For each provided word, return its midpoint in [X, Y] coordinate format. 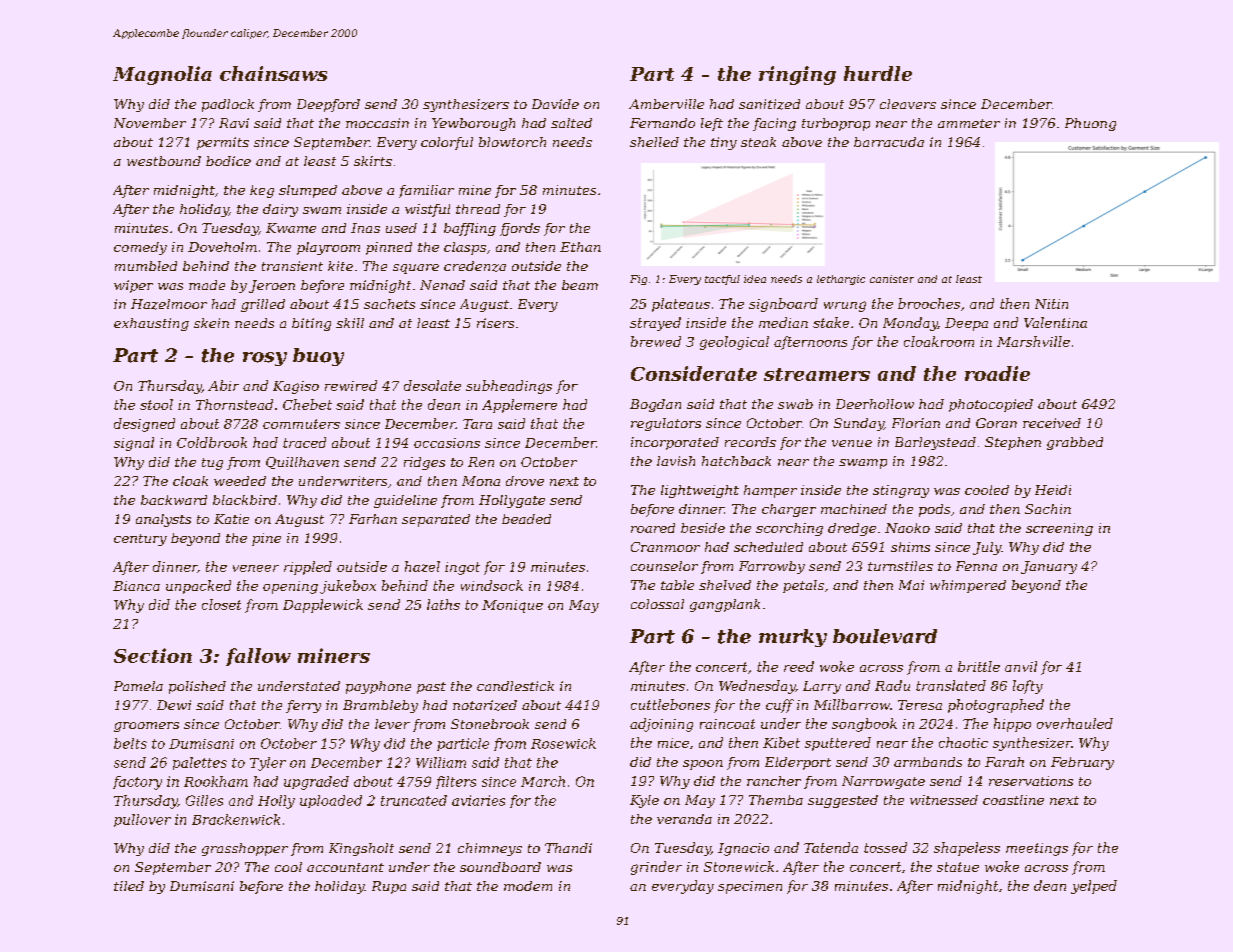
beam [580, 285]
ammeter [969, 123]
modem [528, 886]
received [1052, 423]
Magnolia [162, 75]
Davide [555, 104]
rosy [265, 359]
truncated [414, 800]
